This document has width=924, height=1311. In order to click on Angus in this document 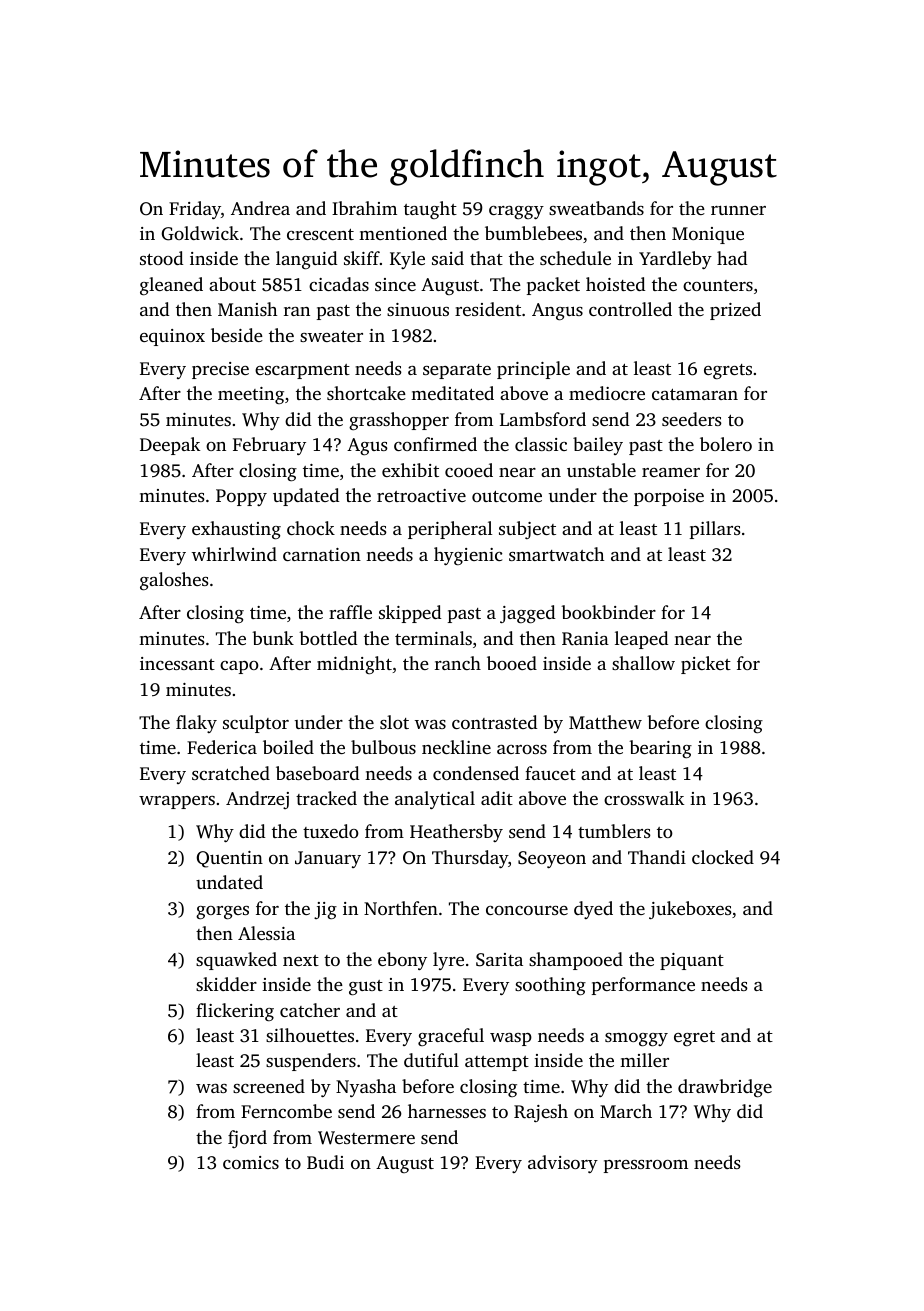, I will do `click(557, 312)`.
